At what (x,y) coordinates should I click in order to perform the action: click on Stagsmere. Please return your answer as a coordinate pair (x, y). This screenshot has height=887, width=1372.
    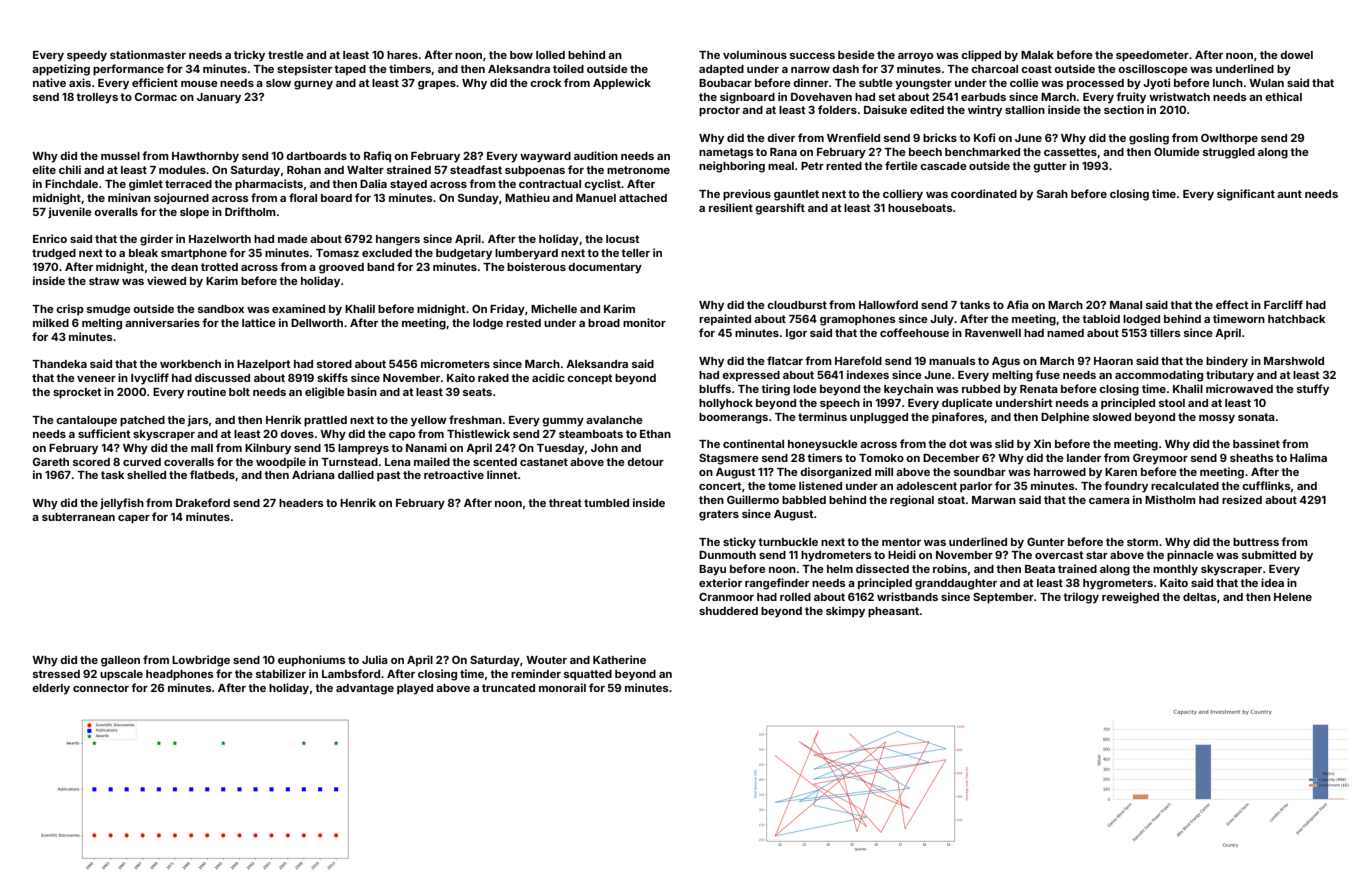
    Looking at the image, I should click on (729, 459).
